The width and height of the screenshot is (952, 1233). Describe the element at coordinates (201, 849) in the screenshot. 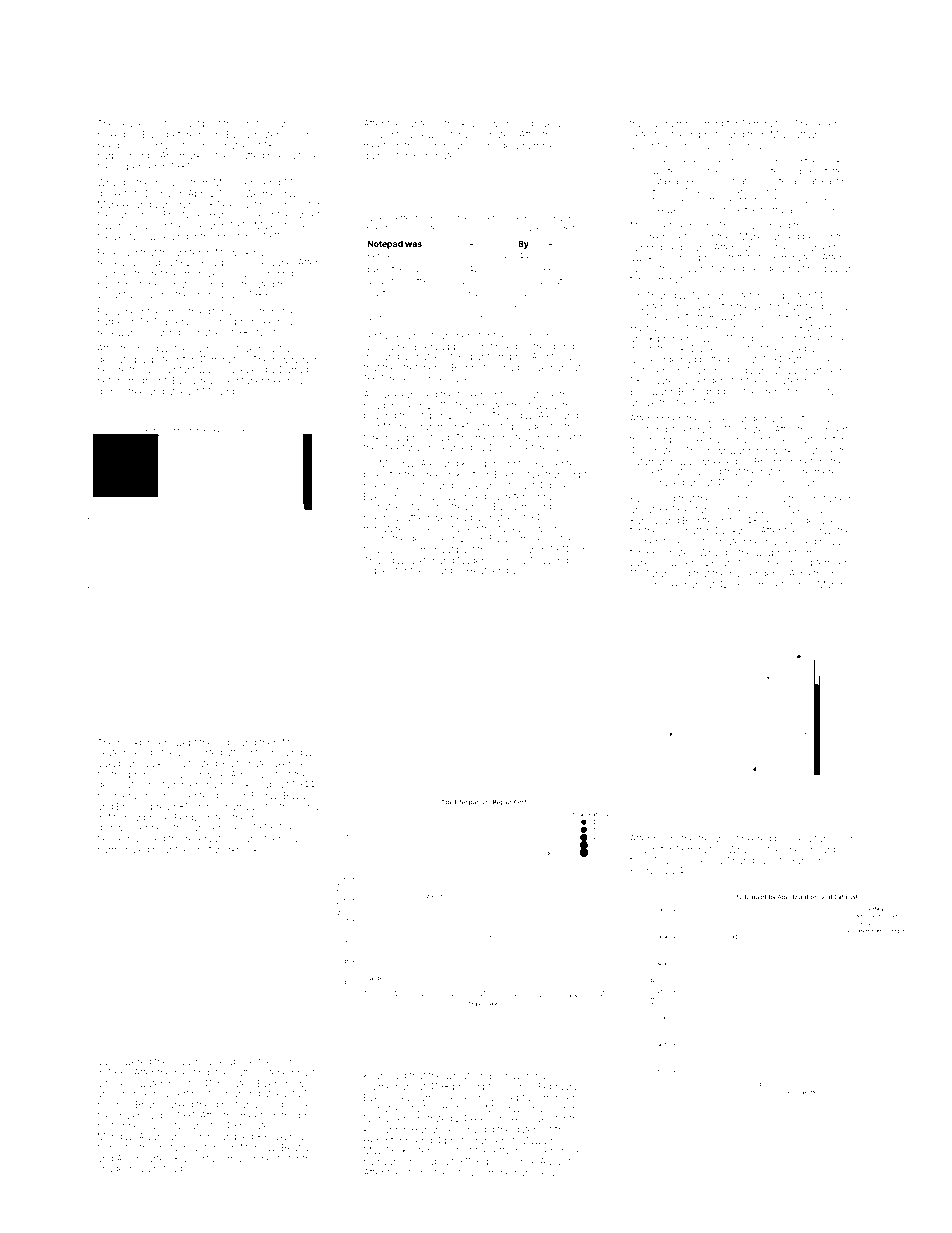

I see `brief` at that location.
